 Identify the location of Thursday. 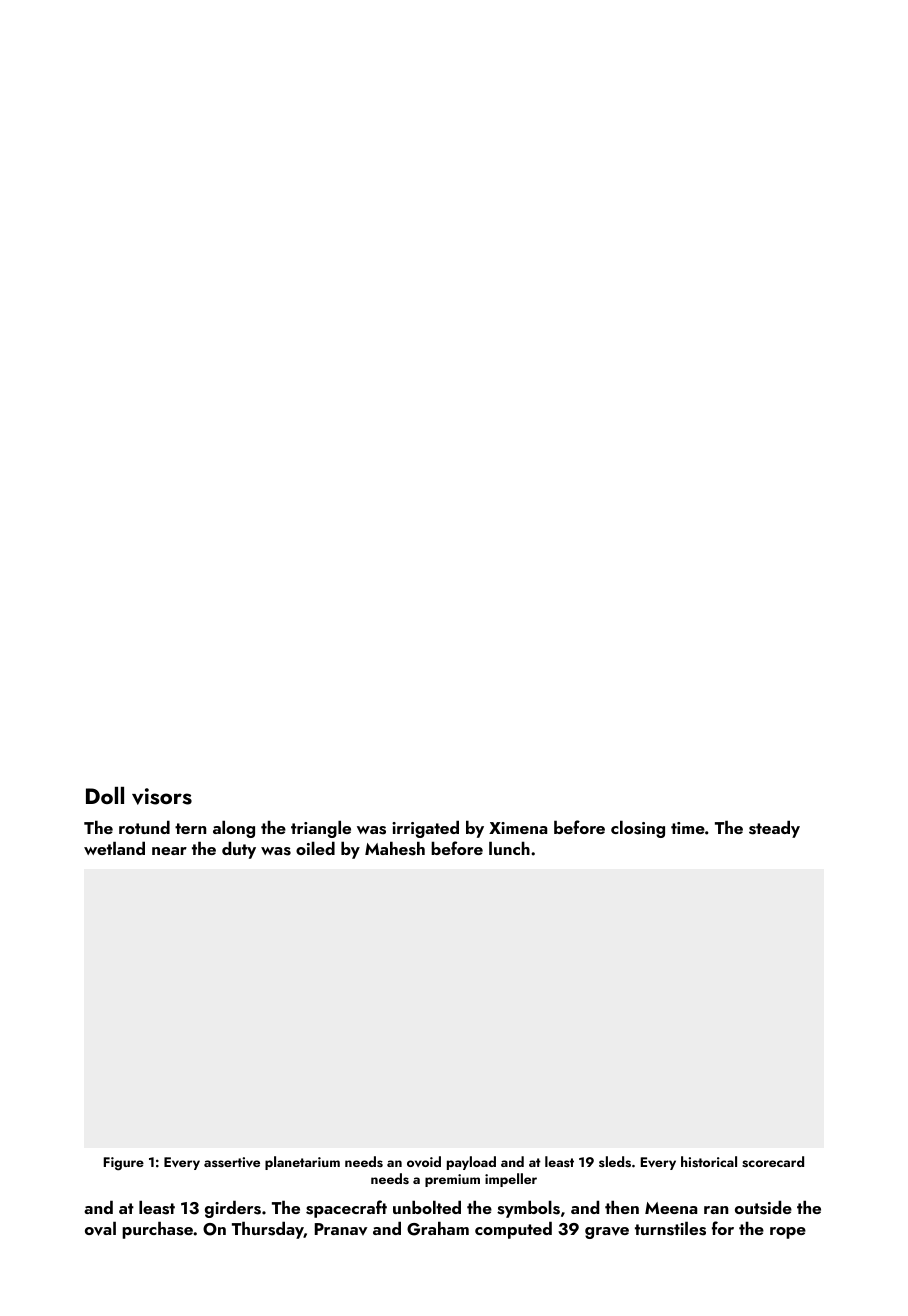
(268, 1230).
